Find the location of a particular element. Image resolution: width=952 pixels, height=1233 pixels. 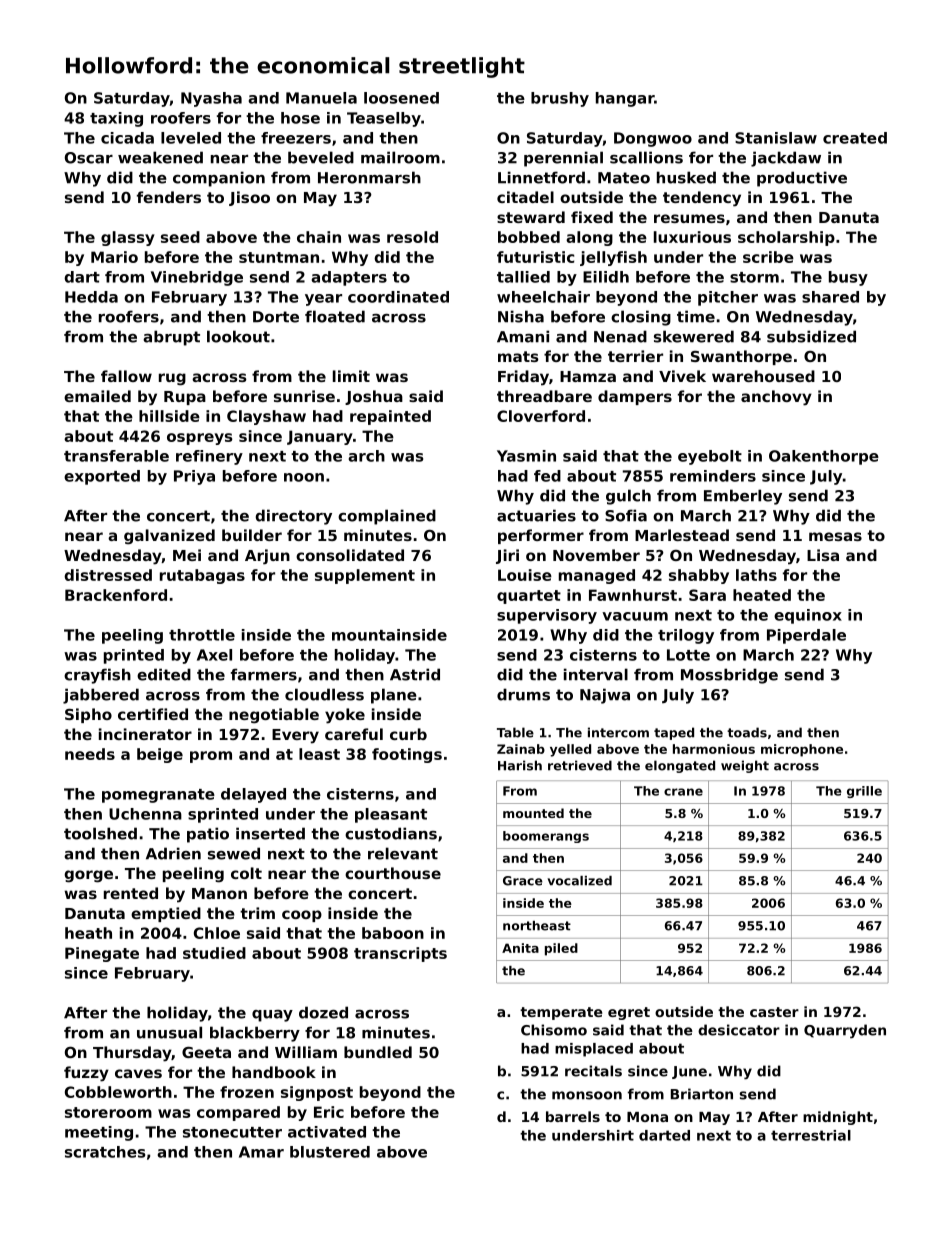

Mossbridge is located at coordinates (729, 676).
